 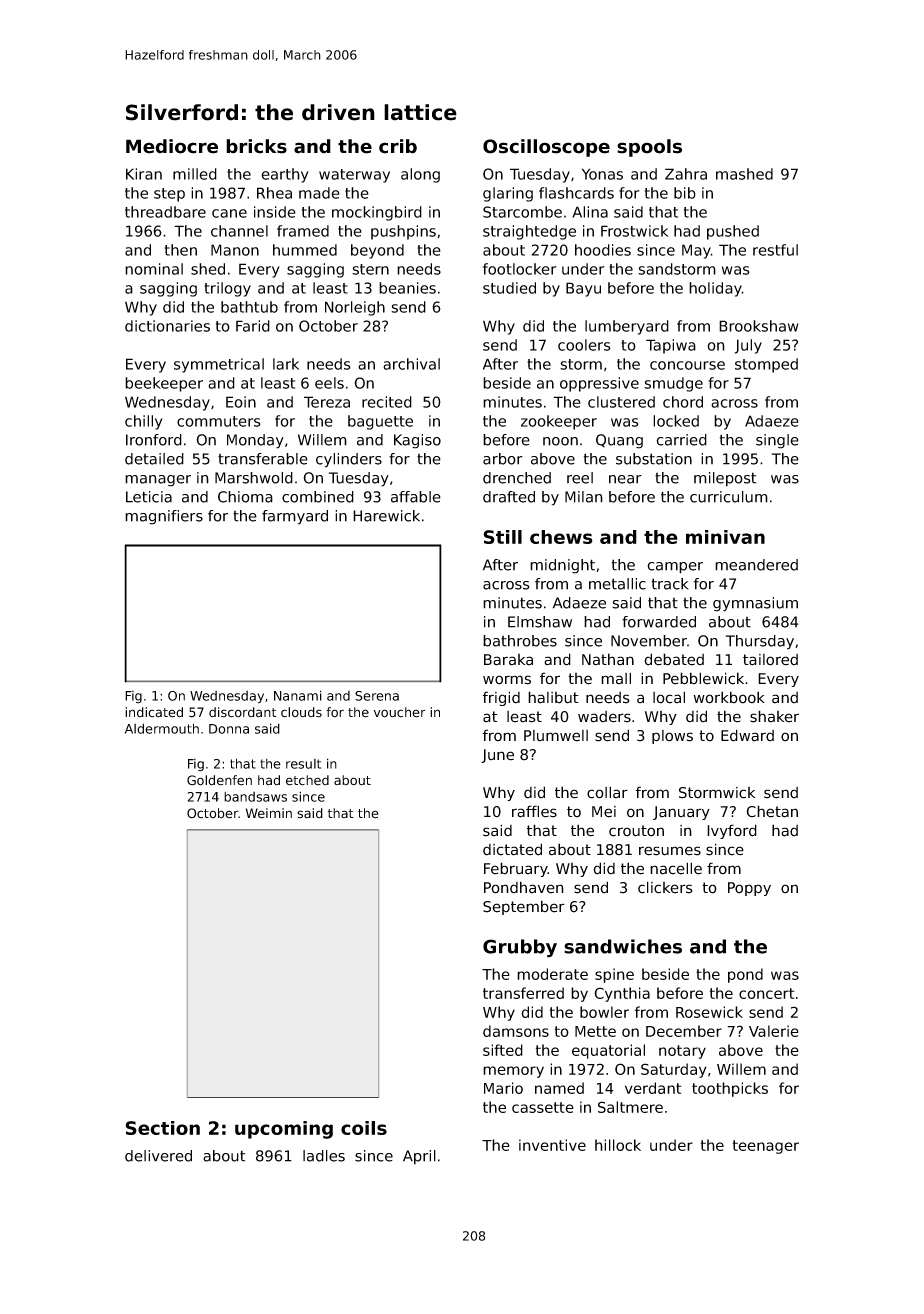 What do you see at coordinates (219, 780) in the screenshot?
I see `Goldenfen` at bounding box center [219, 780].
